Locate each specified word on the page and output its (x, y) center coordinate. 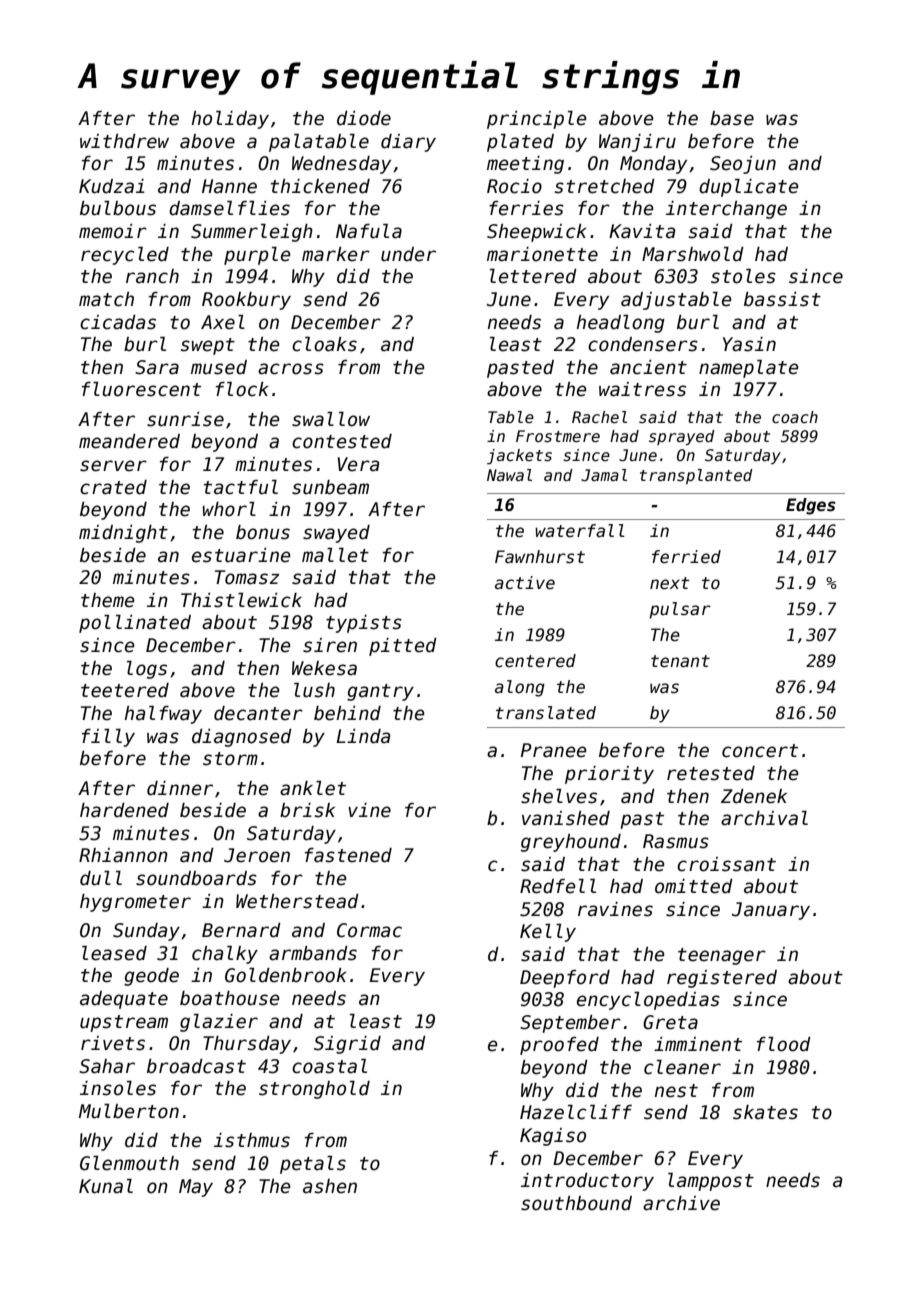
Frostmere (558, 436)
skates (765, 1112)
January (771, 911)
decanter (258, 713)
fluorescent (141, 389)
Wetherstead (297, 901)
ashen (330, 1186)
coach (795, 417)
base (732, 118)
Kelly (548, 933)
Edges (811, 506)
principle (537, 120)
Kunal (106, 1186)
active (525, 583)
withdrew (124, 141)
